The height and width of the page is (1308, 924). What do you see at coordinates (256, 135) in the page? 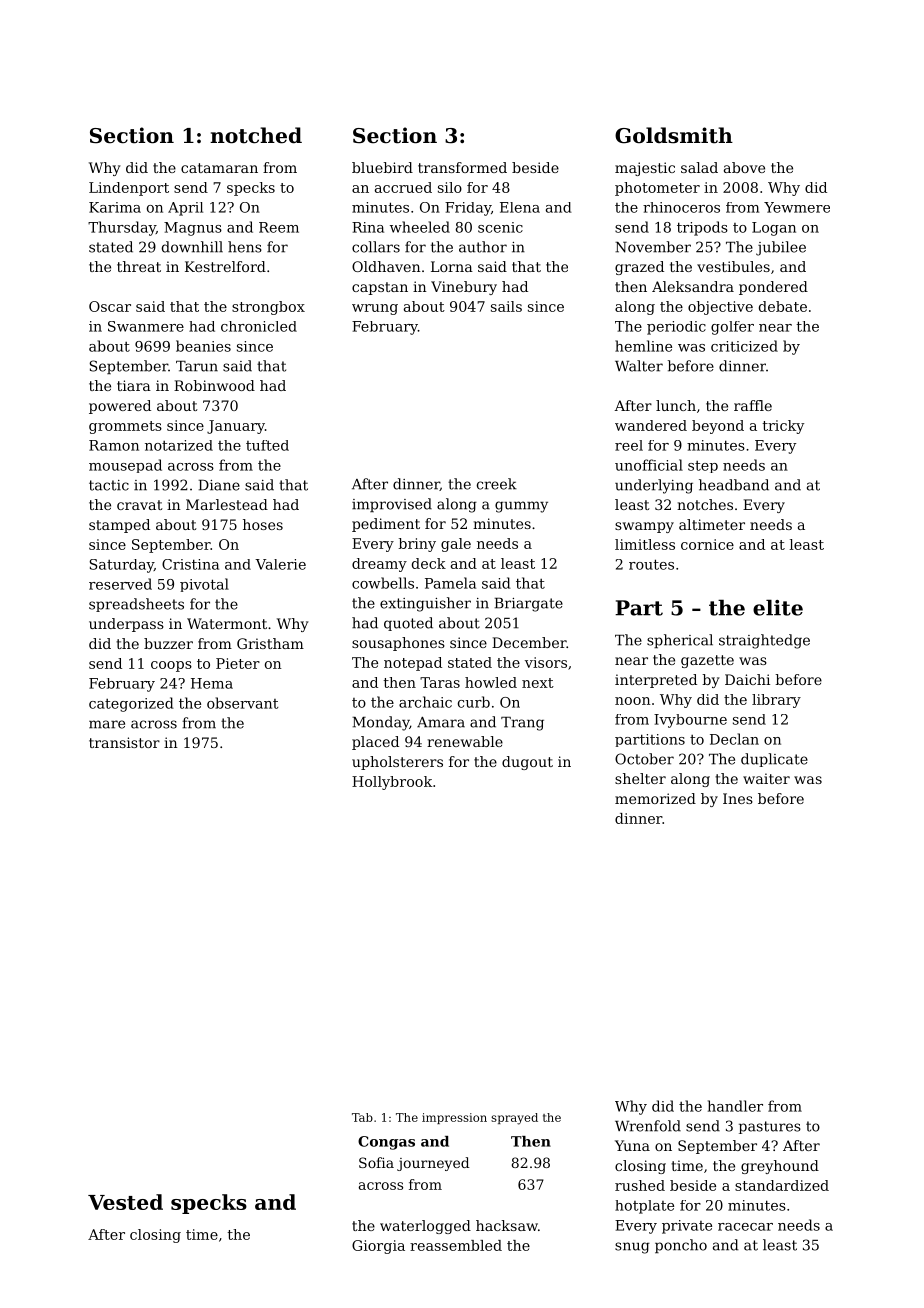
I see `notched` at bounding box center [256, 135].
